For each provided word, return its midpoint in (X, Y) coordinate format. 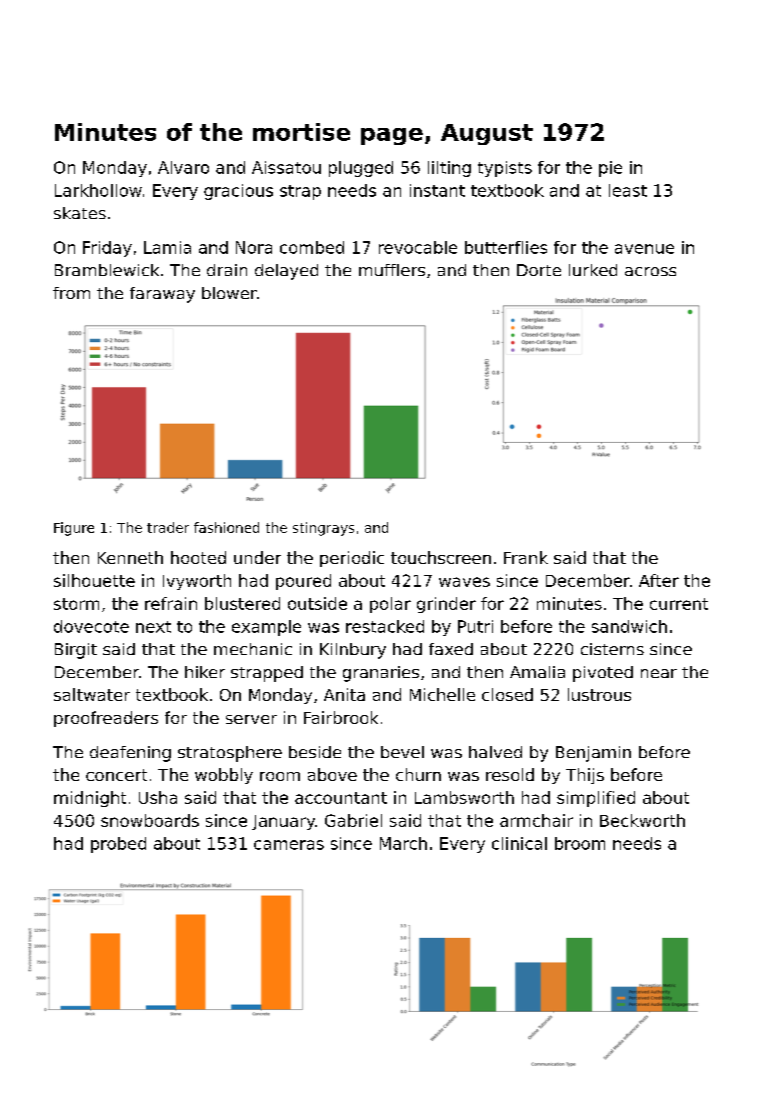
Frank (526, 557)
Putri (475, 626)
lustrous (599, 694)
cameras (289, 845)
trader (168, 527)
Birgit (76, 651)
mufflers (392, 270)
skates (80, 213)
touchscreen (441, 557)
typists (505, 169)
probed (118, 845)
